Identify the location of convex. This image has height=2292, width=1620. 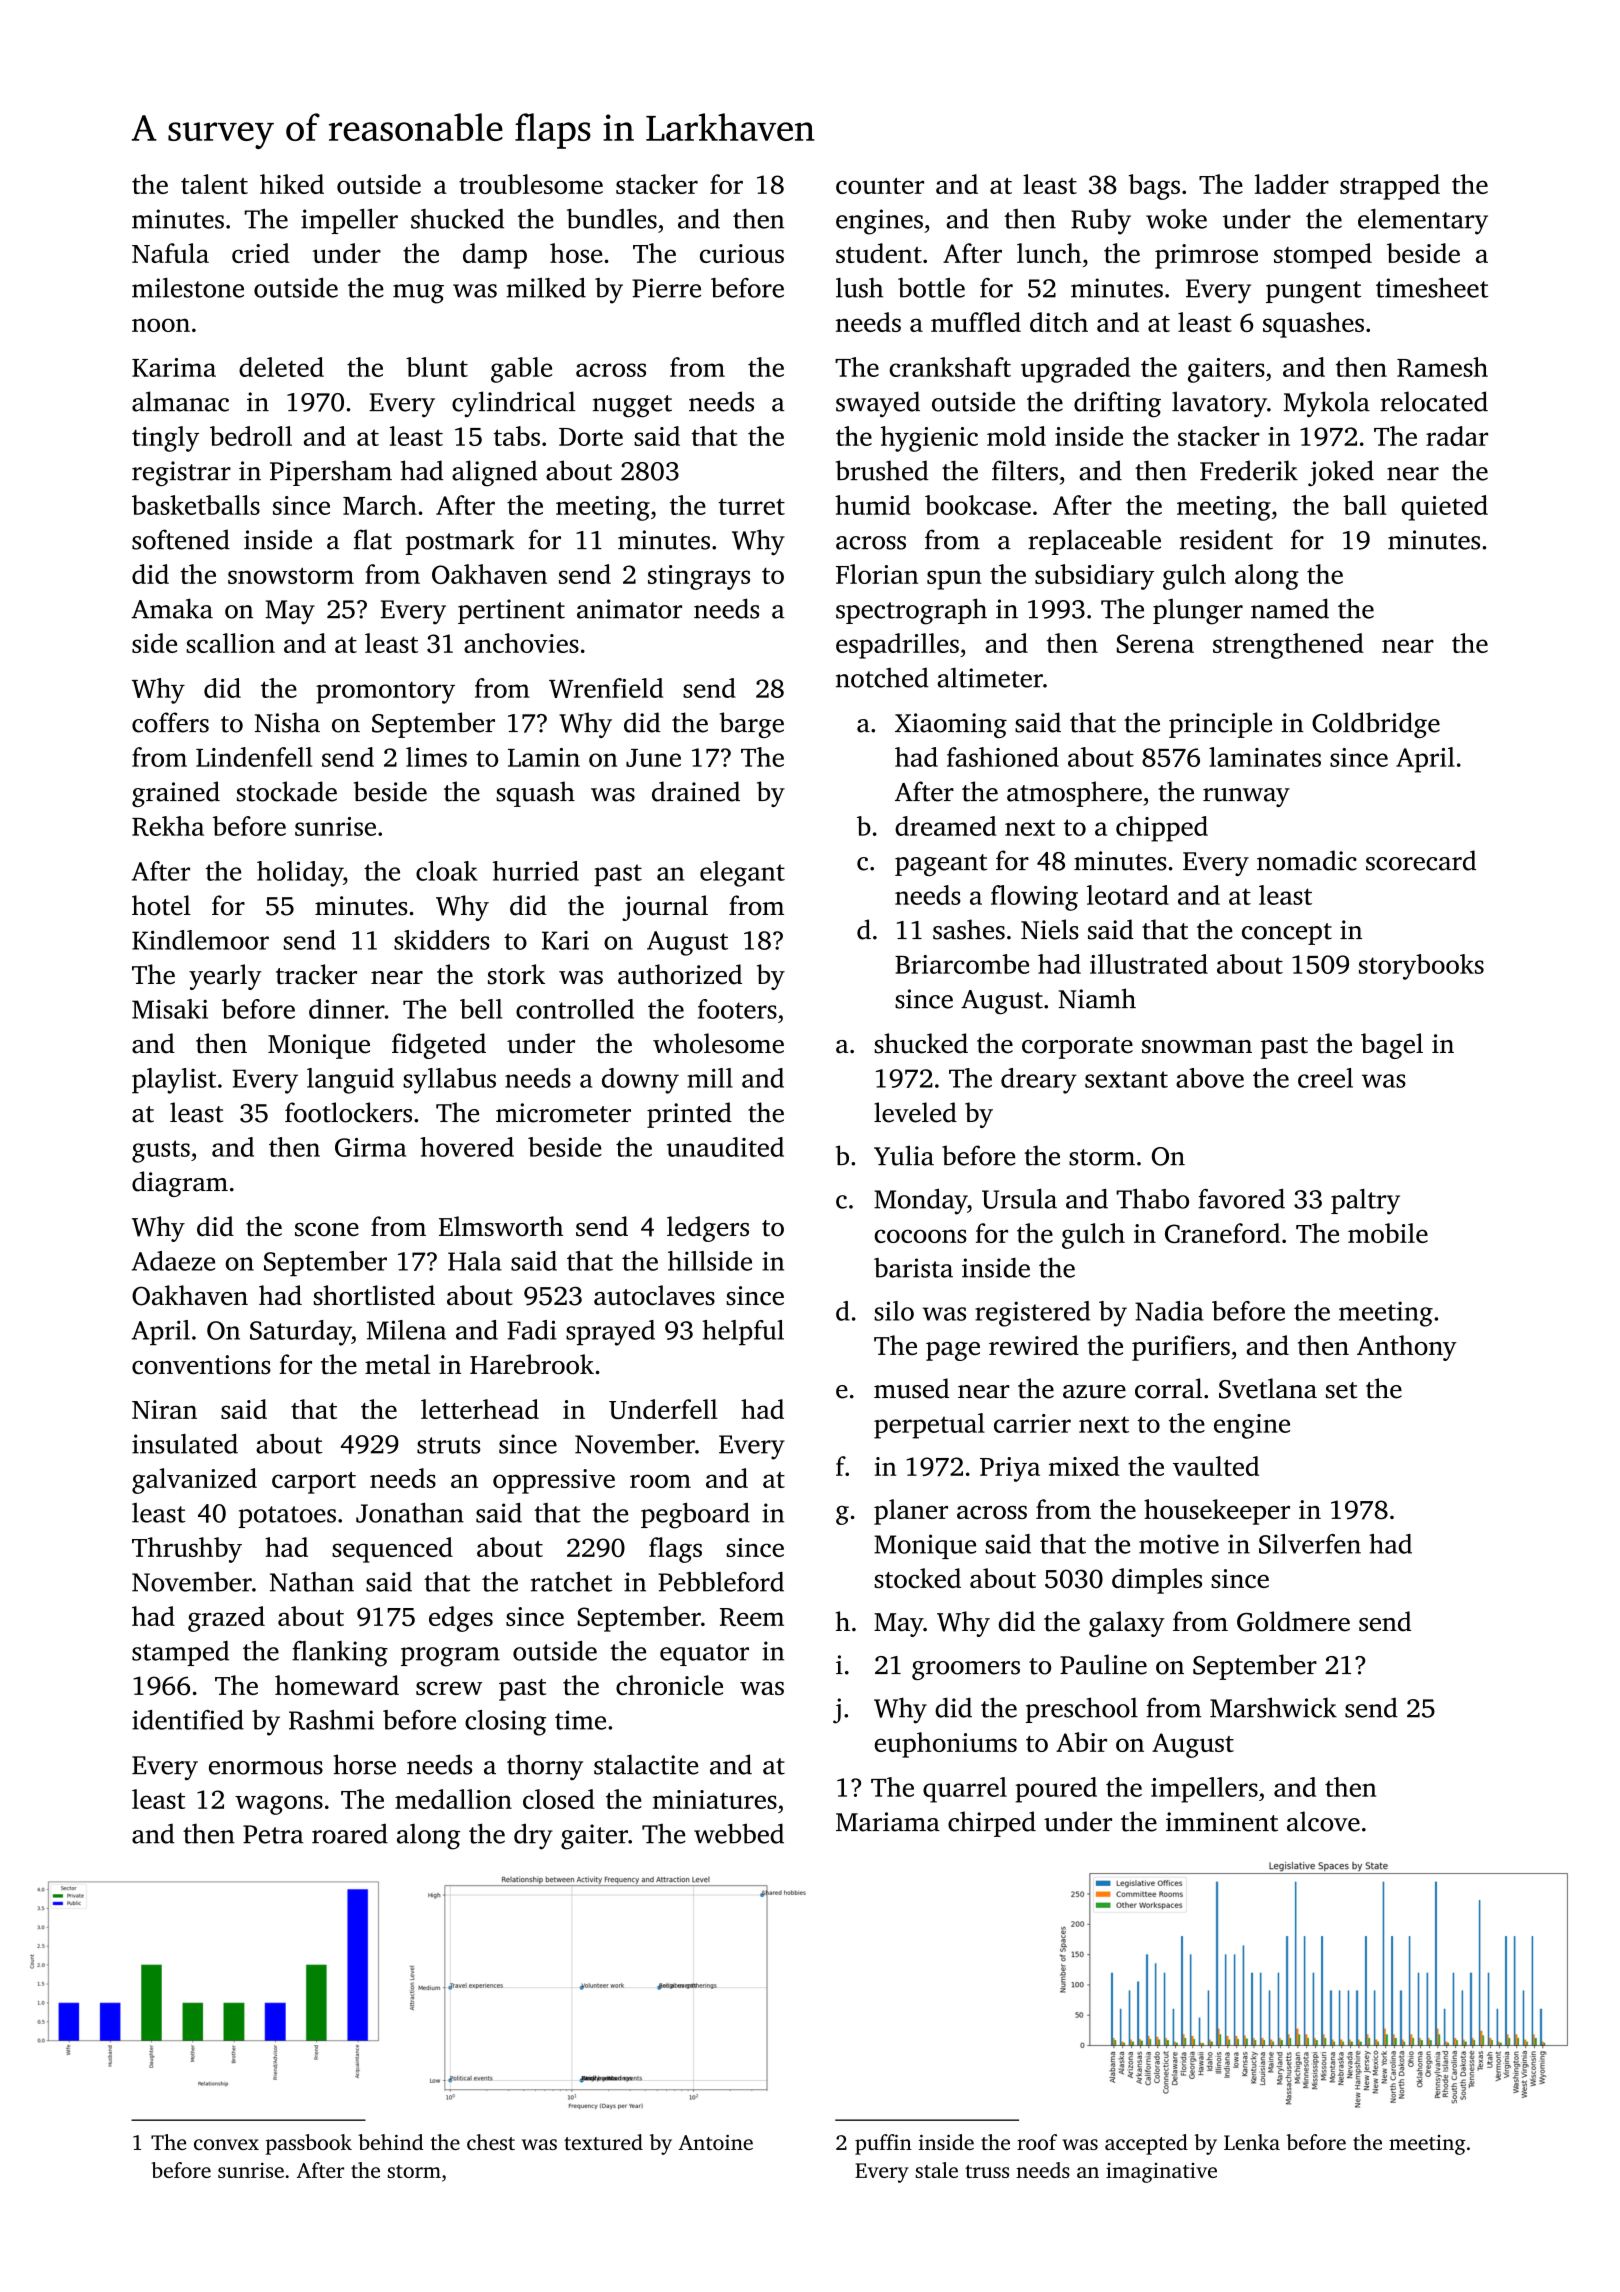
(226, 2144).
